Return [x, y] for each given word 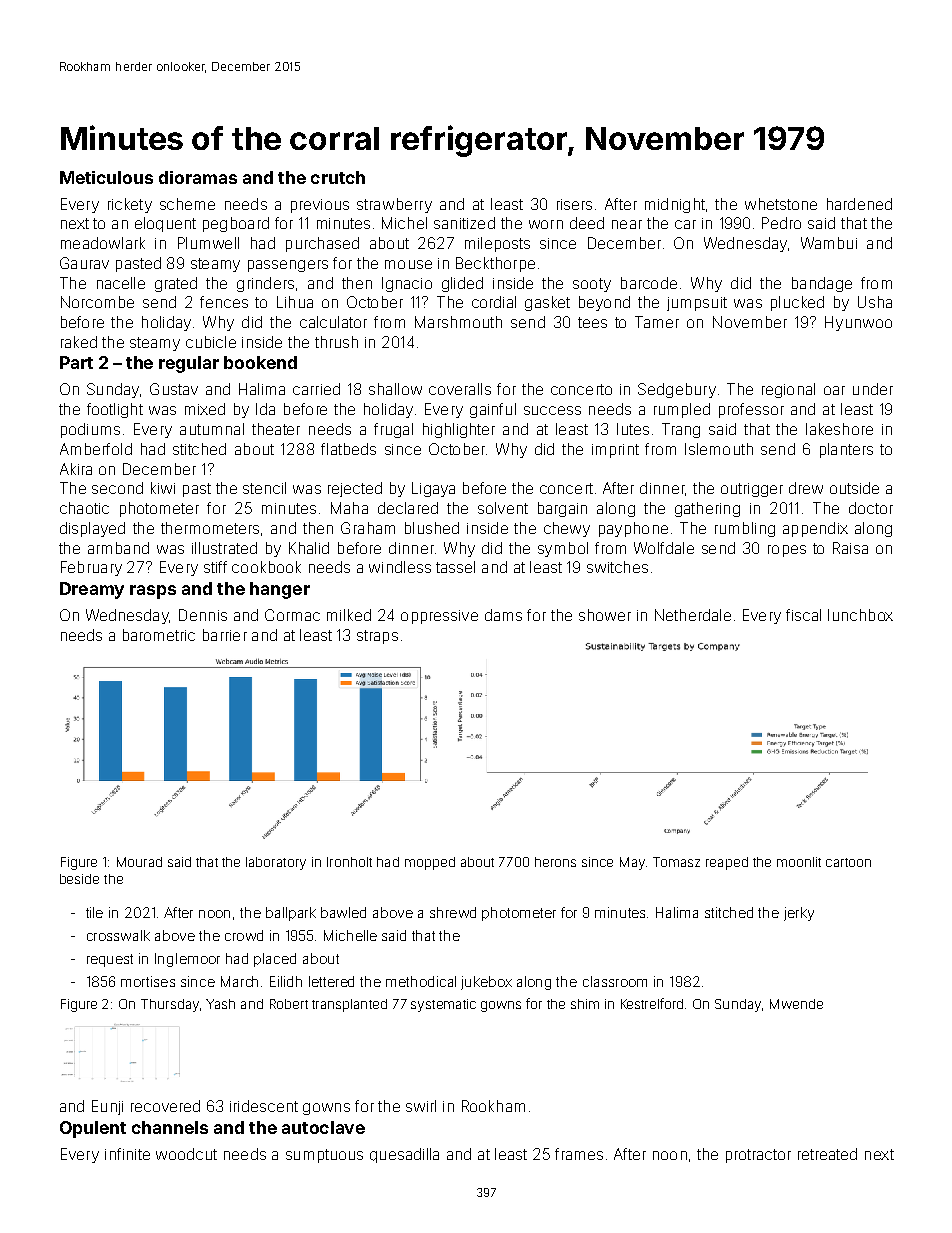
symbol [563, 549]
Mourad [139, 862]
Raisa [850, 548]
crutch [338, 177]
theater [276, 429]
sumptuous [324, 1156]
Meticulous [106, 177]
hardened [859, 204]
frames [579, 1154]
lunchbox [860, 615]
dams [503, 615]
